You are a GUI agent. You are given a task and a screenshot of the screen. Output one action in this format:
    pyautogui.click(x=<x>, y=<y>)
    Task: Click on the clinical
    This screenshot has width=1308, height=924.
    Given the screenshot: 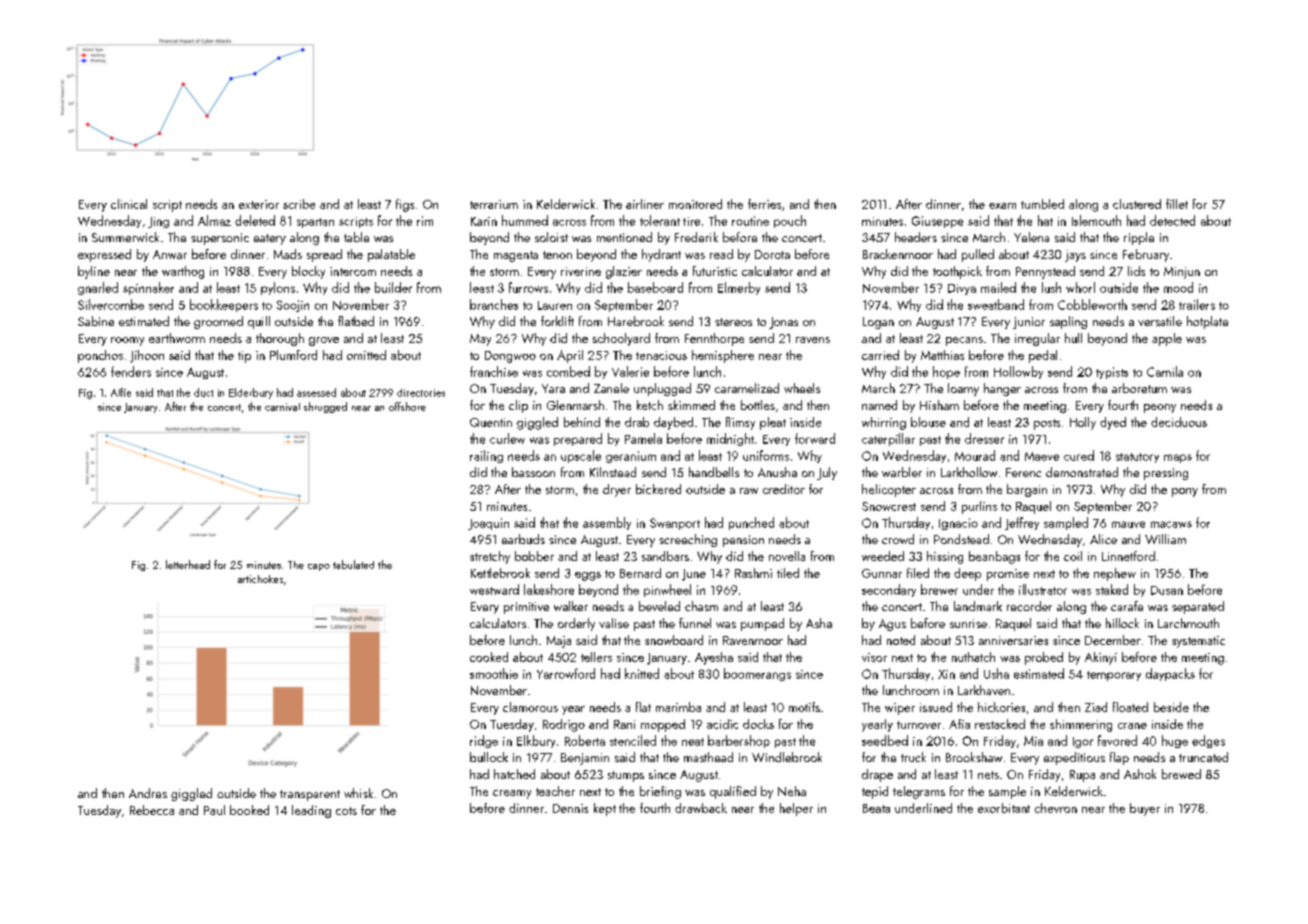 What is the action you would take?
    pyautogui.click(x=129, y=204)
